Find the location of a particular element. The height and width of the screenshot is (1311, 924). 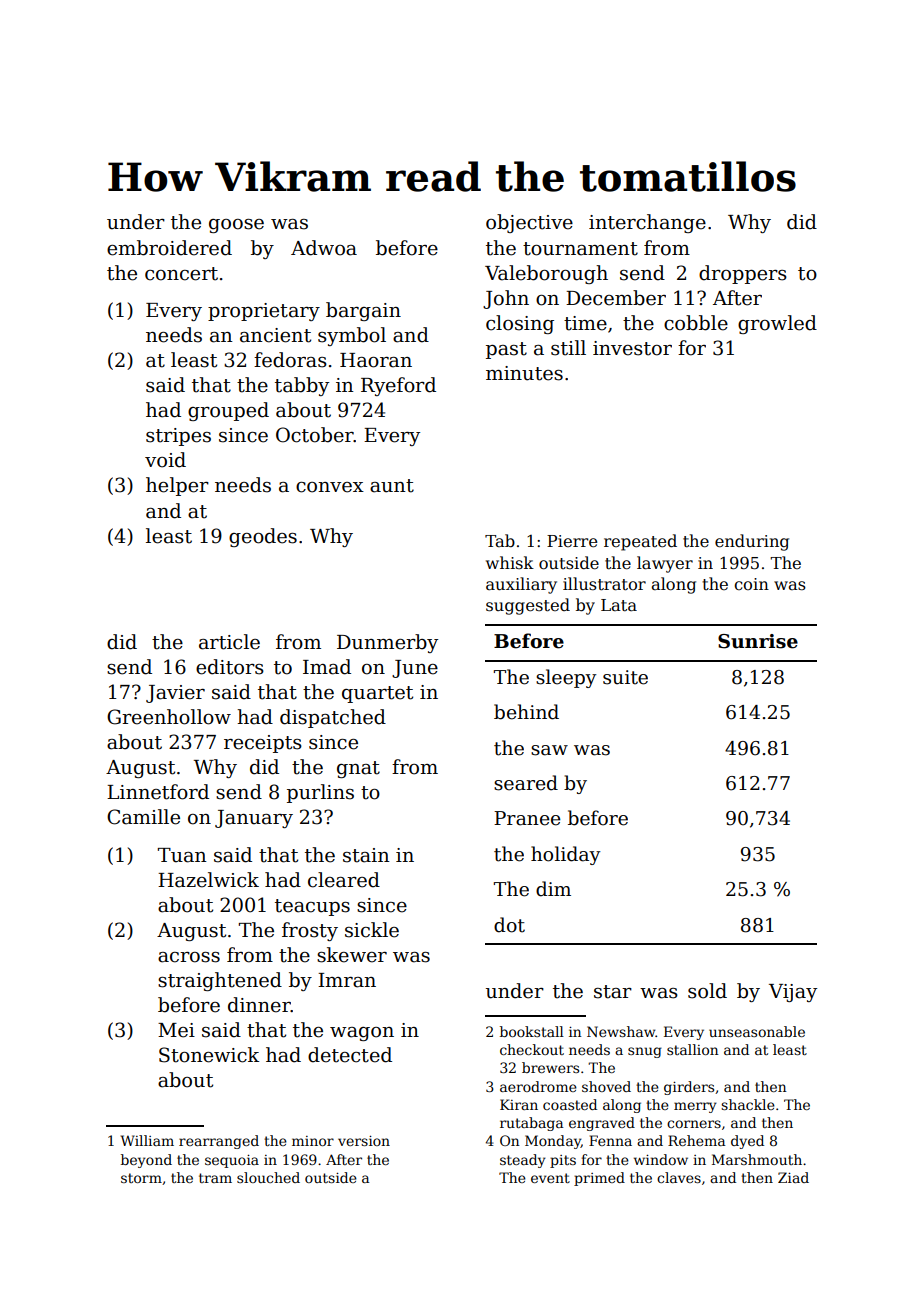

enduring is located at coordinates (752, 542).
